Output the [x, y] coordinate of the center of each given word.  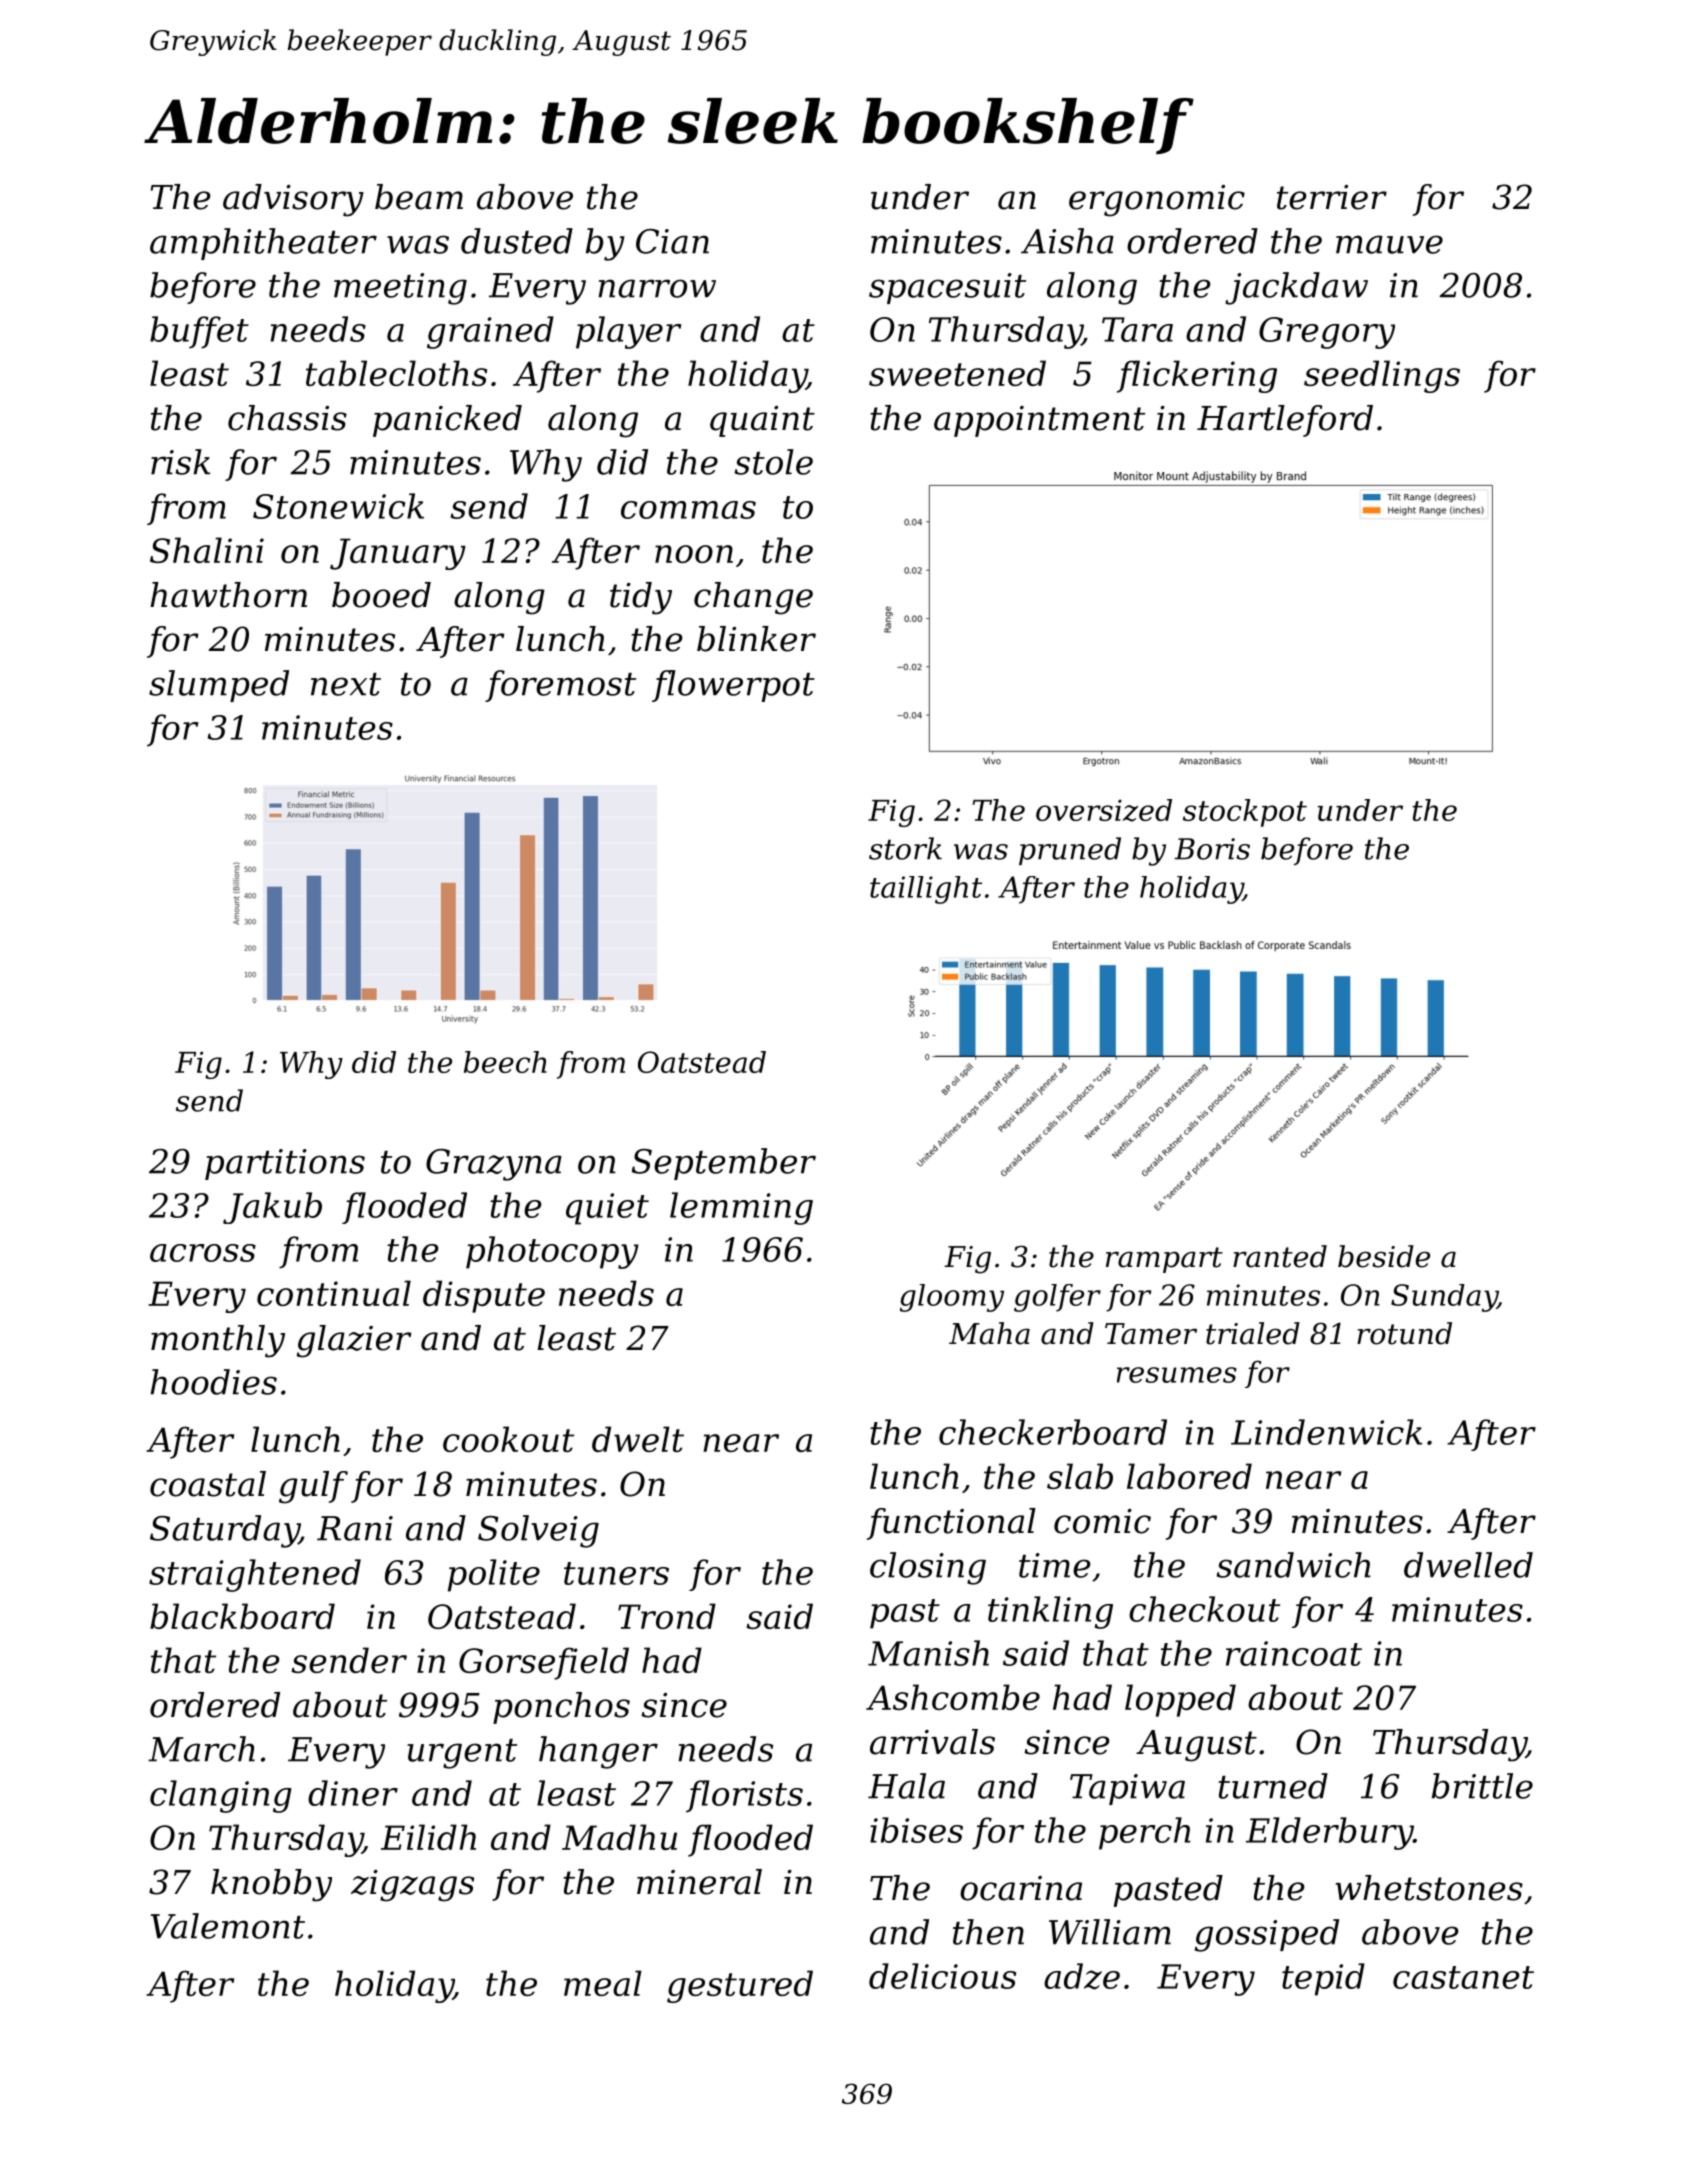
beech [505, 1062]
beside [1384, 1256]
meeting [400, 289]
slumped [219, 686]
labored [1189, 1476]
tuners [616, 1573]
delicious [942, 1976]
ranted [1280, 1256]
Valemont [228, 1926]
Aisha [1067, 241]
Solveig [538, 1531]
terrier [1332, 197]
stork [905, 848]
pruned [1070, 851]
